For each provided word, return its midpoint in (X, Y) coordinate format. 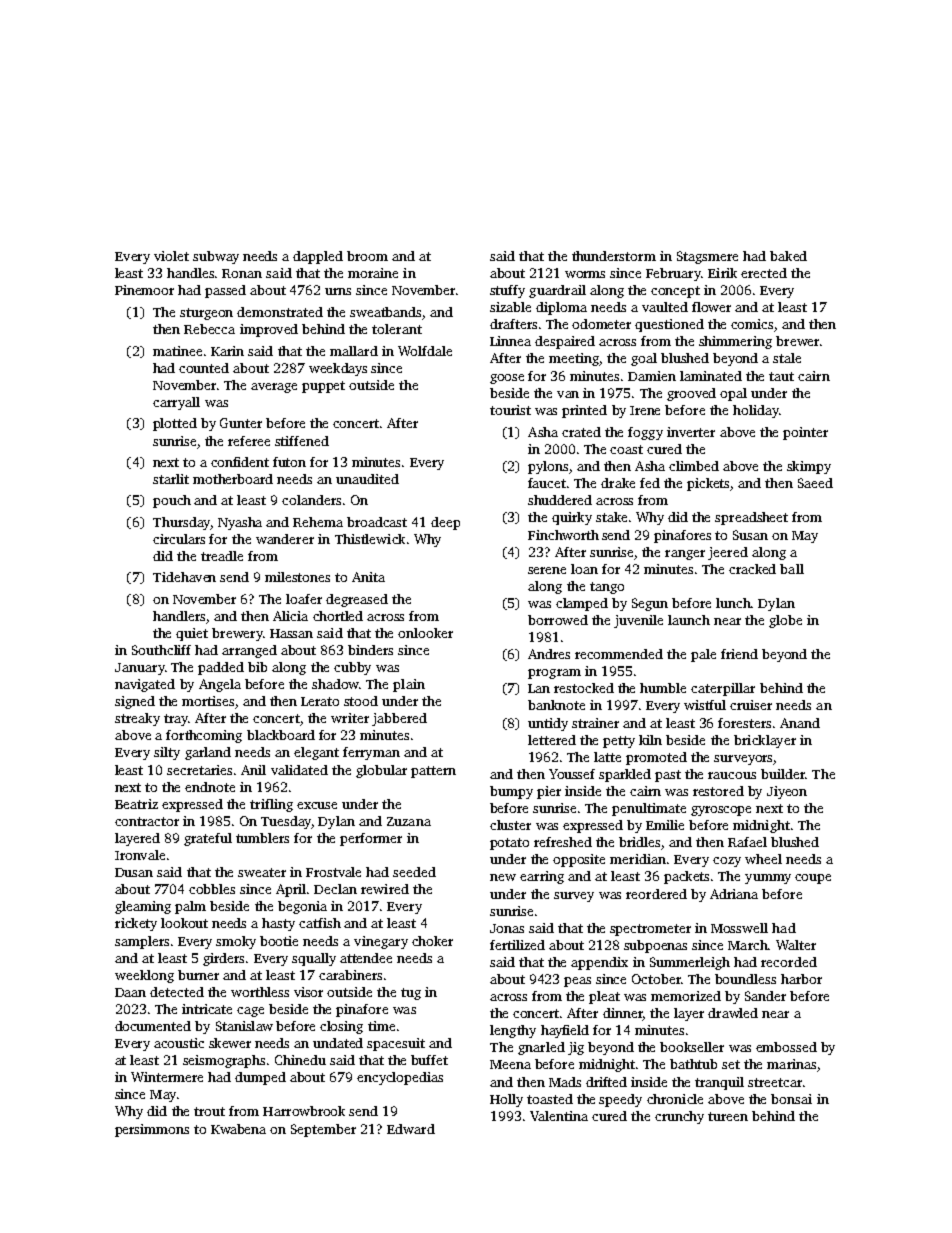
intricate (207, 1009)
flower (711, 307)
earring (542, 877)
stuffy (507, 291)
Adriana (734, 894)
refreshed (563, 842)
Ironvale (140, 855)
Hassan (291, 633)
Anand (800, 723)
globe (785, 621)
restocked (584, 688)
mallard (354, 351)
